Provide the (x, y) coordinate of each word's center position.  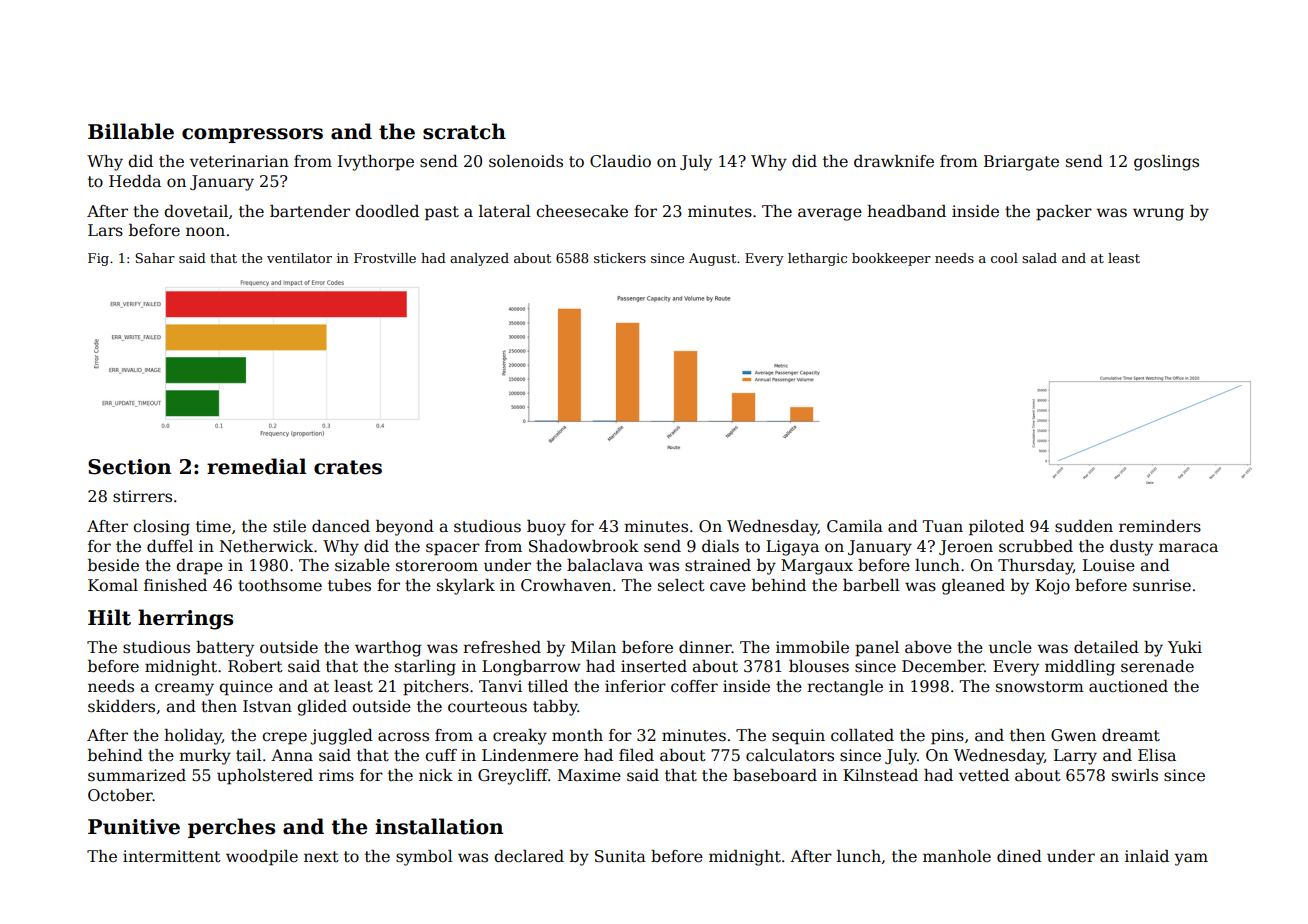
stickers (620, 258)
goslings (1166, 163)
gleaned (973, 587)
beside (113, 565)
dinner (705, 647)
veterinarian (239, 161)
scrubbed (1036, 546)
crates (348, 467)
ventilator (299, 258)
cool (1004, 258)
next (321, 857)
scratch (464, 131)
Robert (255, 666)
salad (1039, 258)
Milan (593, 647)
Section (129, 467)
